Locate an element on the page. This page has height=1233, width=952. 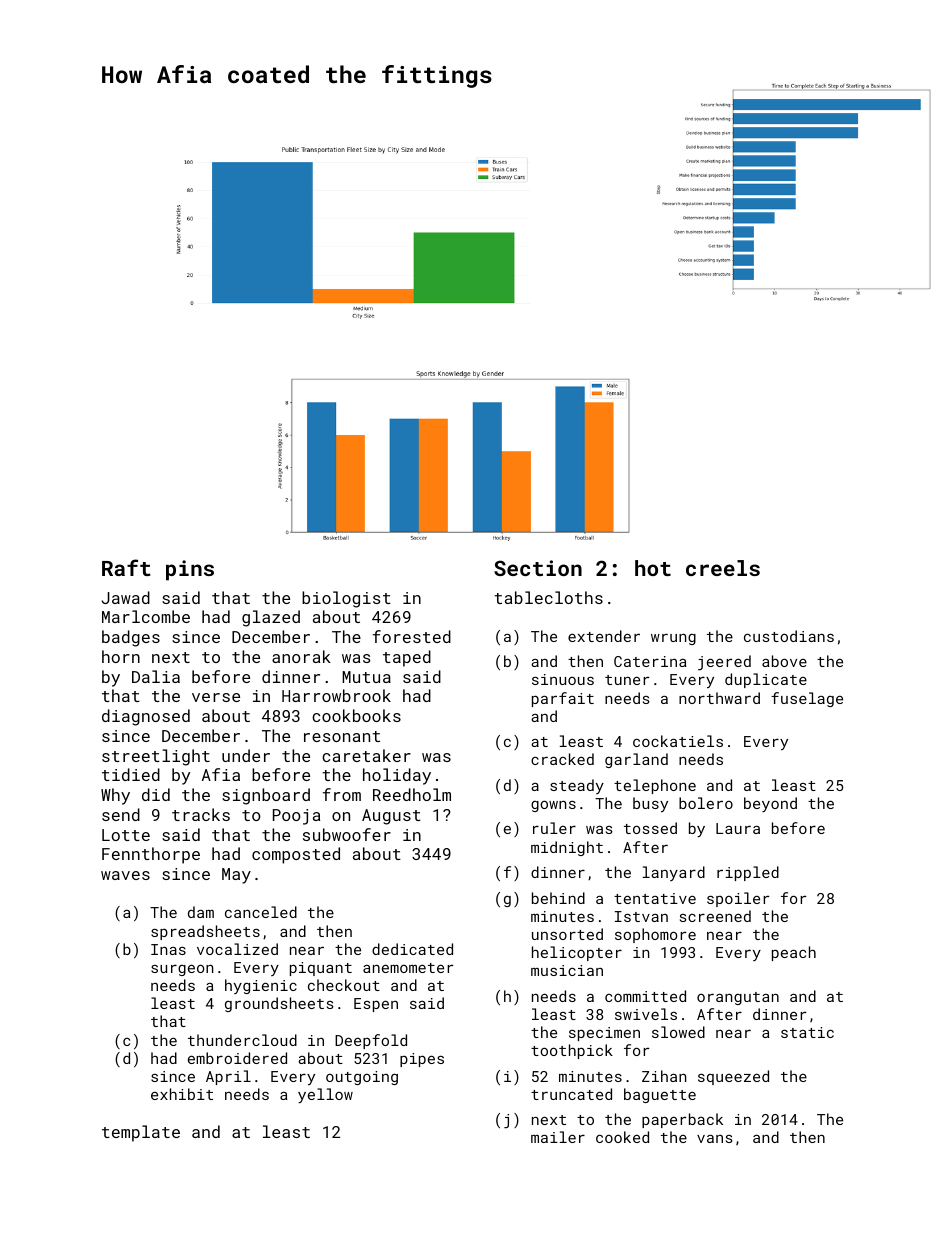
pipes is located at coordinates (422, 1060).
